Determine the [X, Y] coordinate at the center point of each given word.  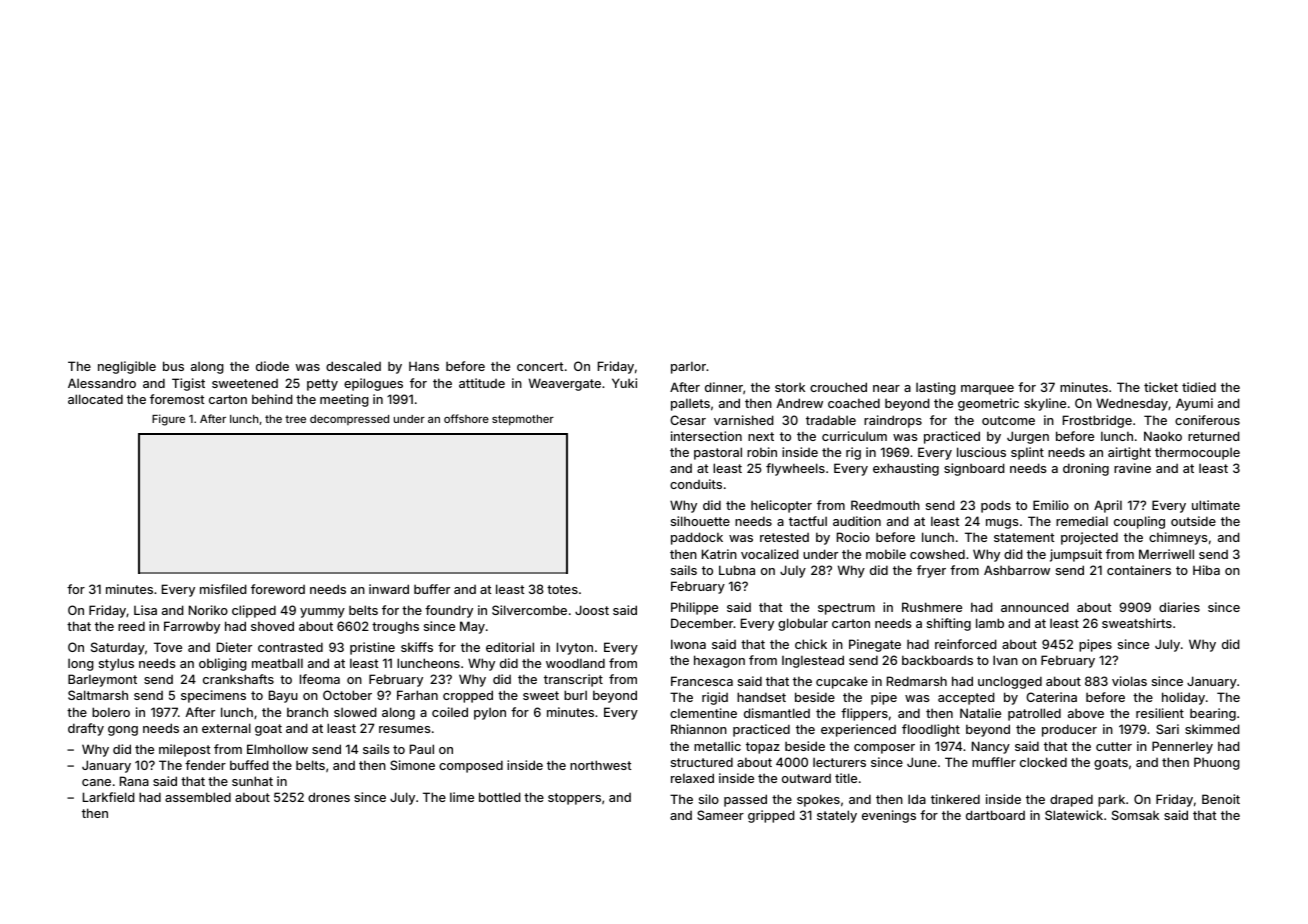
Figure [168, 420]
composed [471, 766]
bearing [1213, 714]
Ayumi [1194, 404]
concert [540, 366]
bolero [111, 712]
